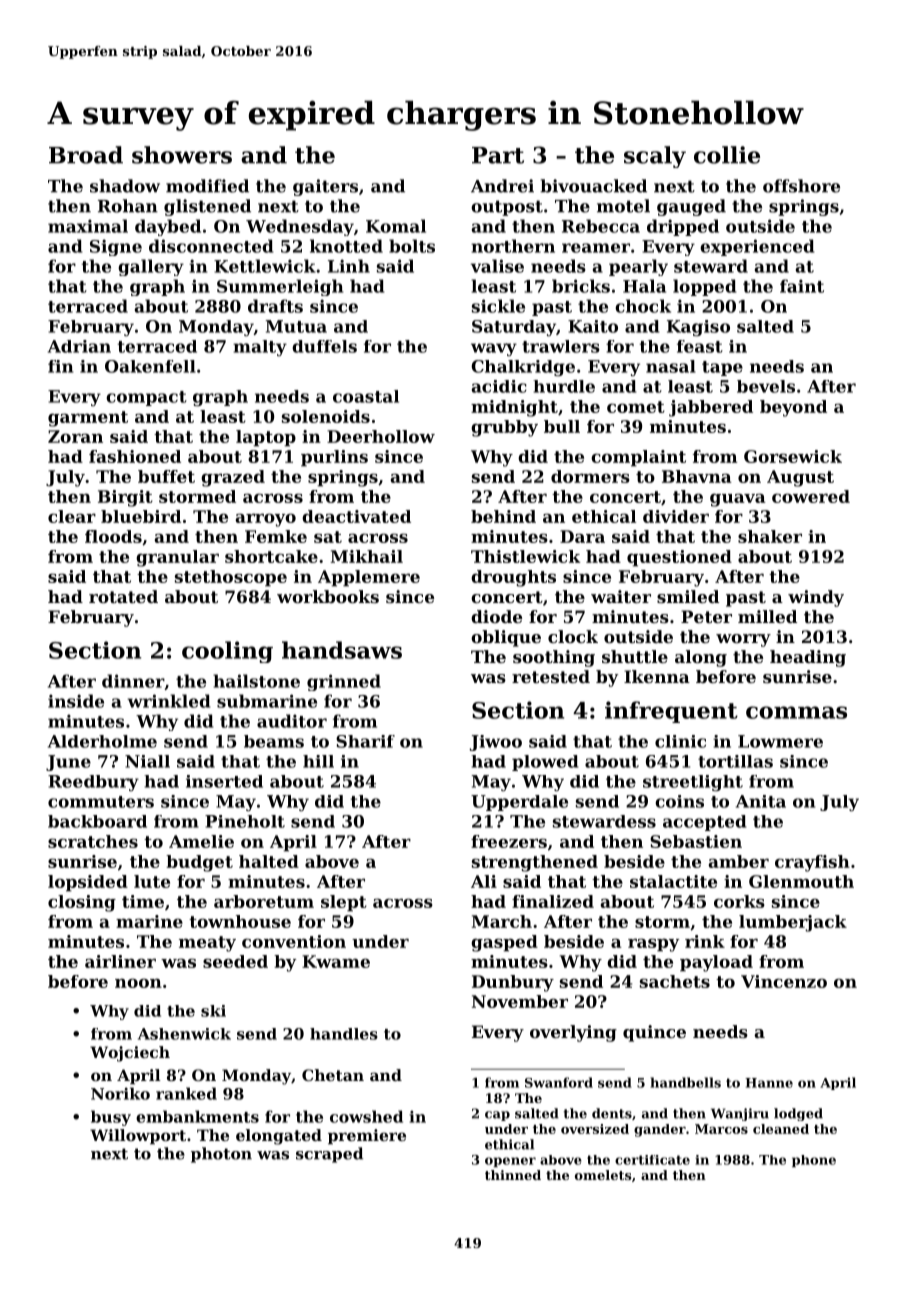 This screenshot has width=908, height=1316. What do you see at coordinates (721, 1129) in the screenshot?
I see `Marcos` at bounding box center [721, 1129].
